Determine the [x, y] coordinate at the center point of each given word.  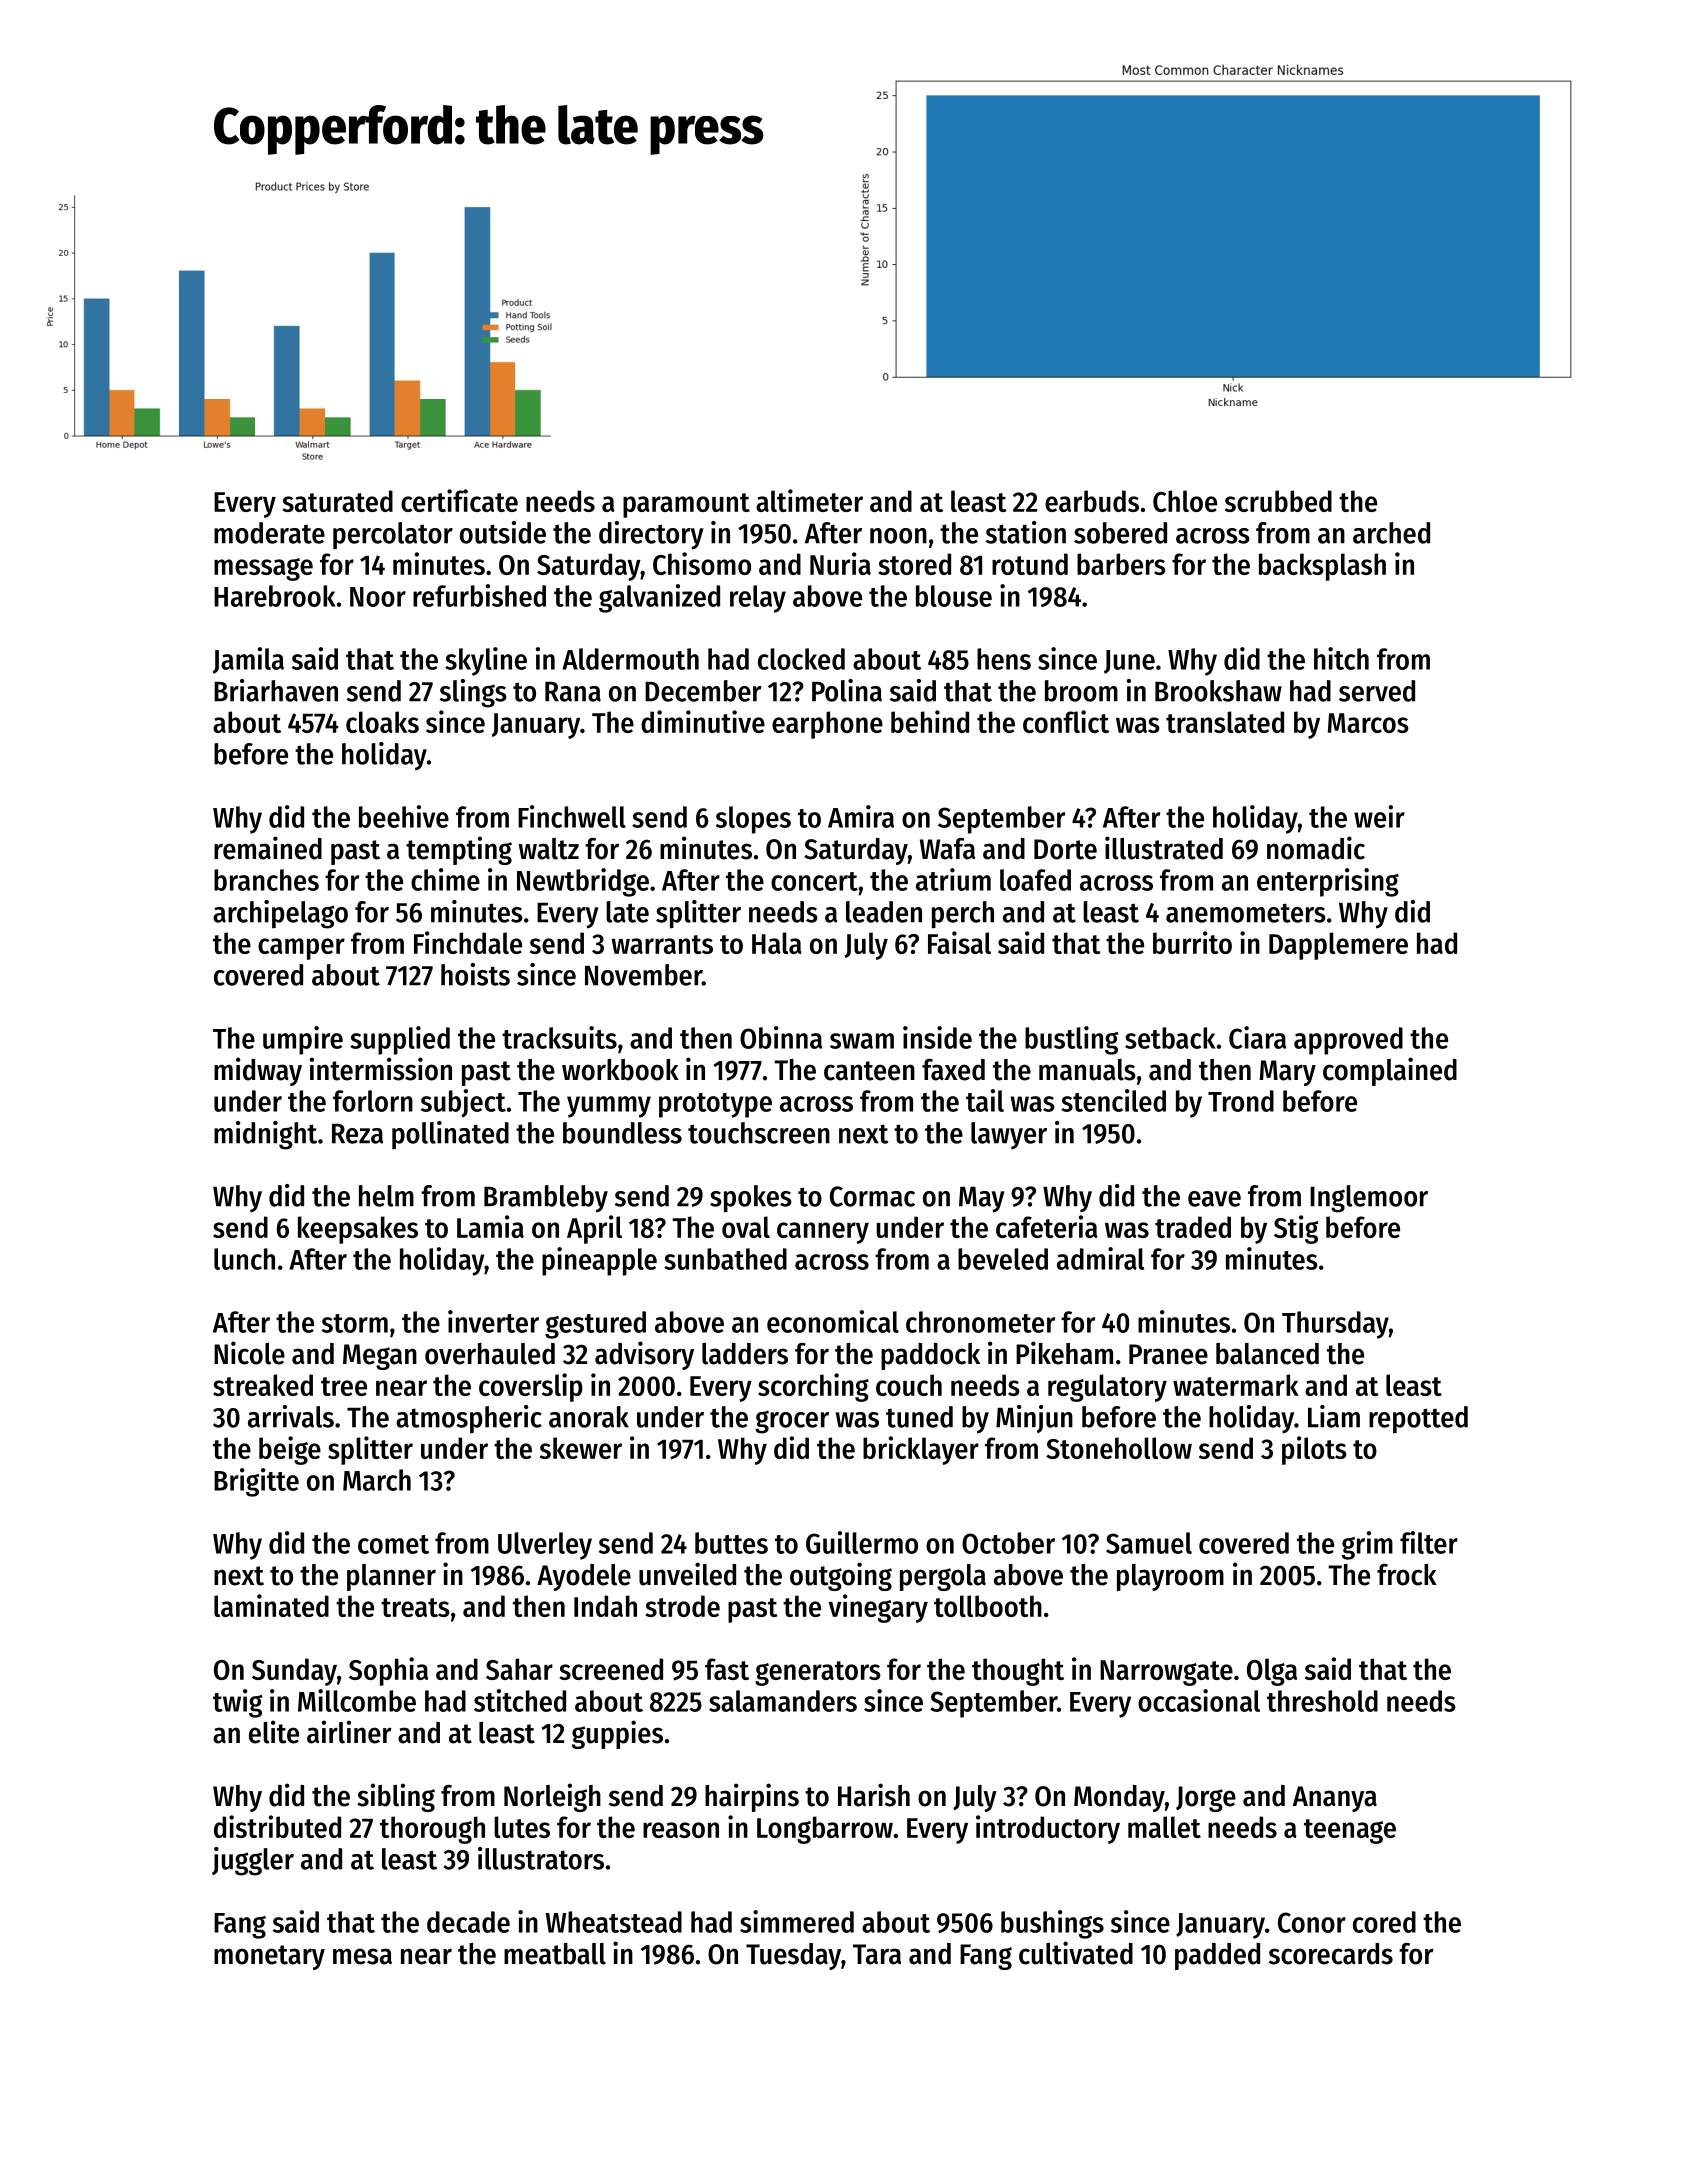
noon [898, 536]
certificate [459, 500]
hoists [475, 974]
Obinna [781, 1037]
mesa [362, 1956]
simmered [797, 1921]
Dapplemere [1338, 946]
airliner [349, 1732]
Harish [874, 1795]
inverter [493, 1321]
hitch [1341, 658]
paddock [930, 1356]
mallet [1164, 1827]
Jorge [1206, 1799]
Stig [1296, 1229]
